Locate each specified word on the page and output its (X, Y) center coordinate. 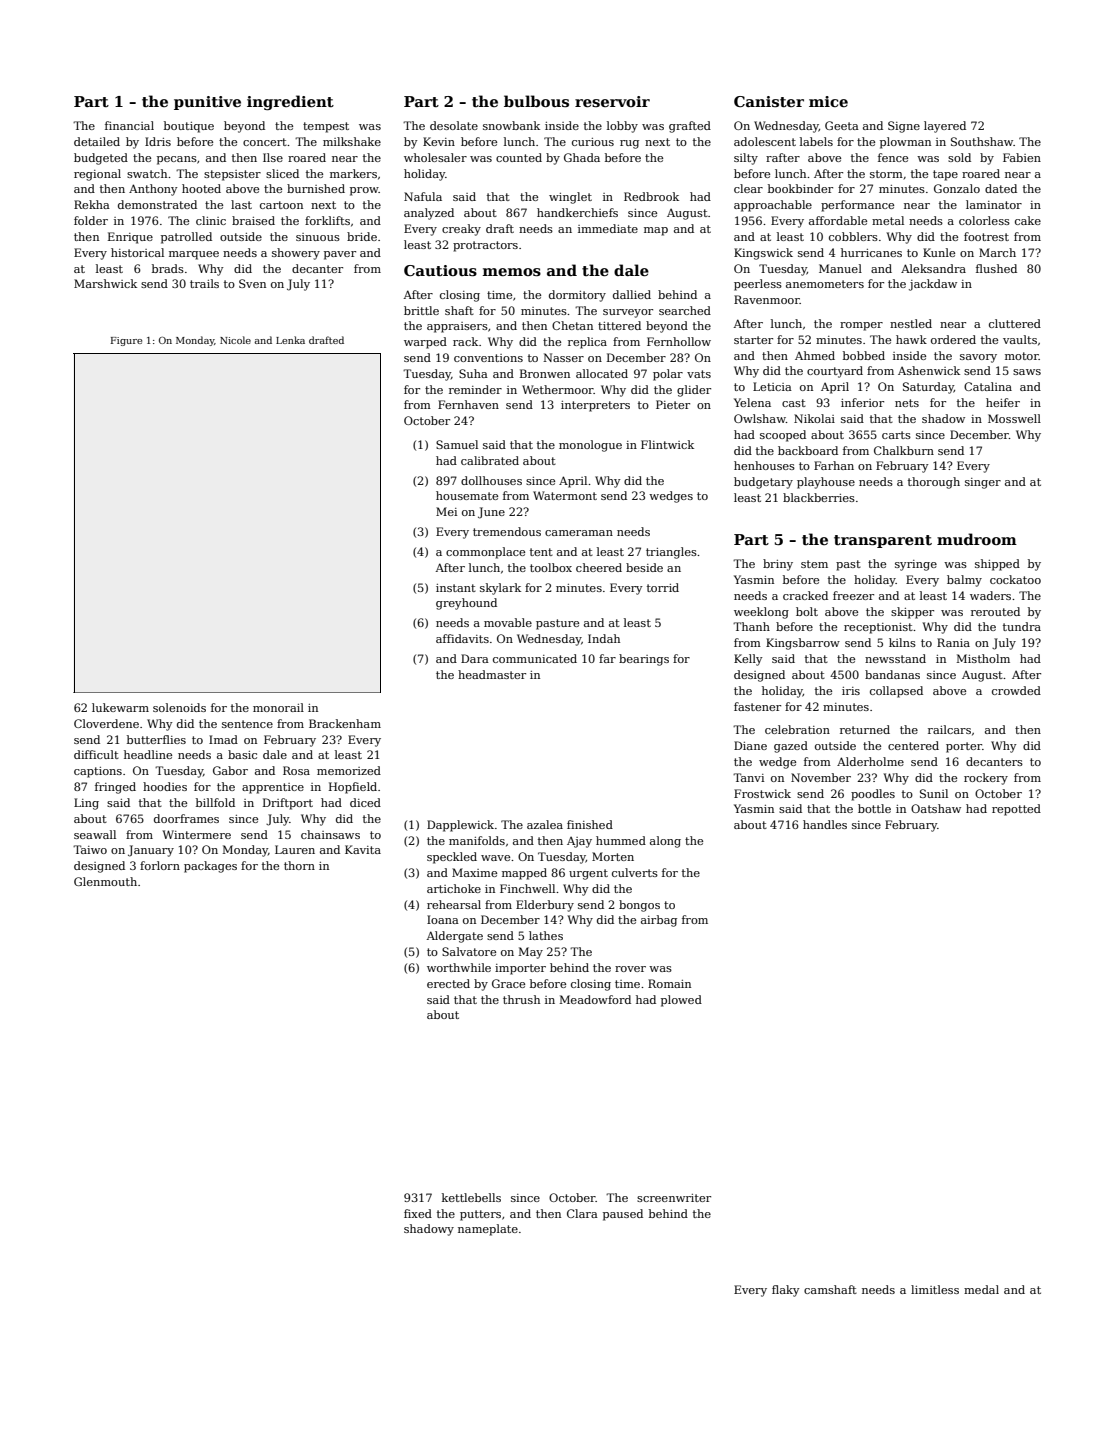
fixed (418, 1213)
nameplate (488, 1230)
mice (828, 101)
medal (981, 1289)
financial (129, 125)
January (151, 851)
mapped (524, 874)
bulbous (536, 101)
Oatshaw (936, 808)
